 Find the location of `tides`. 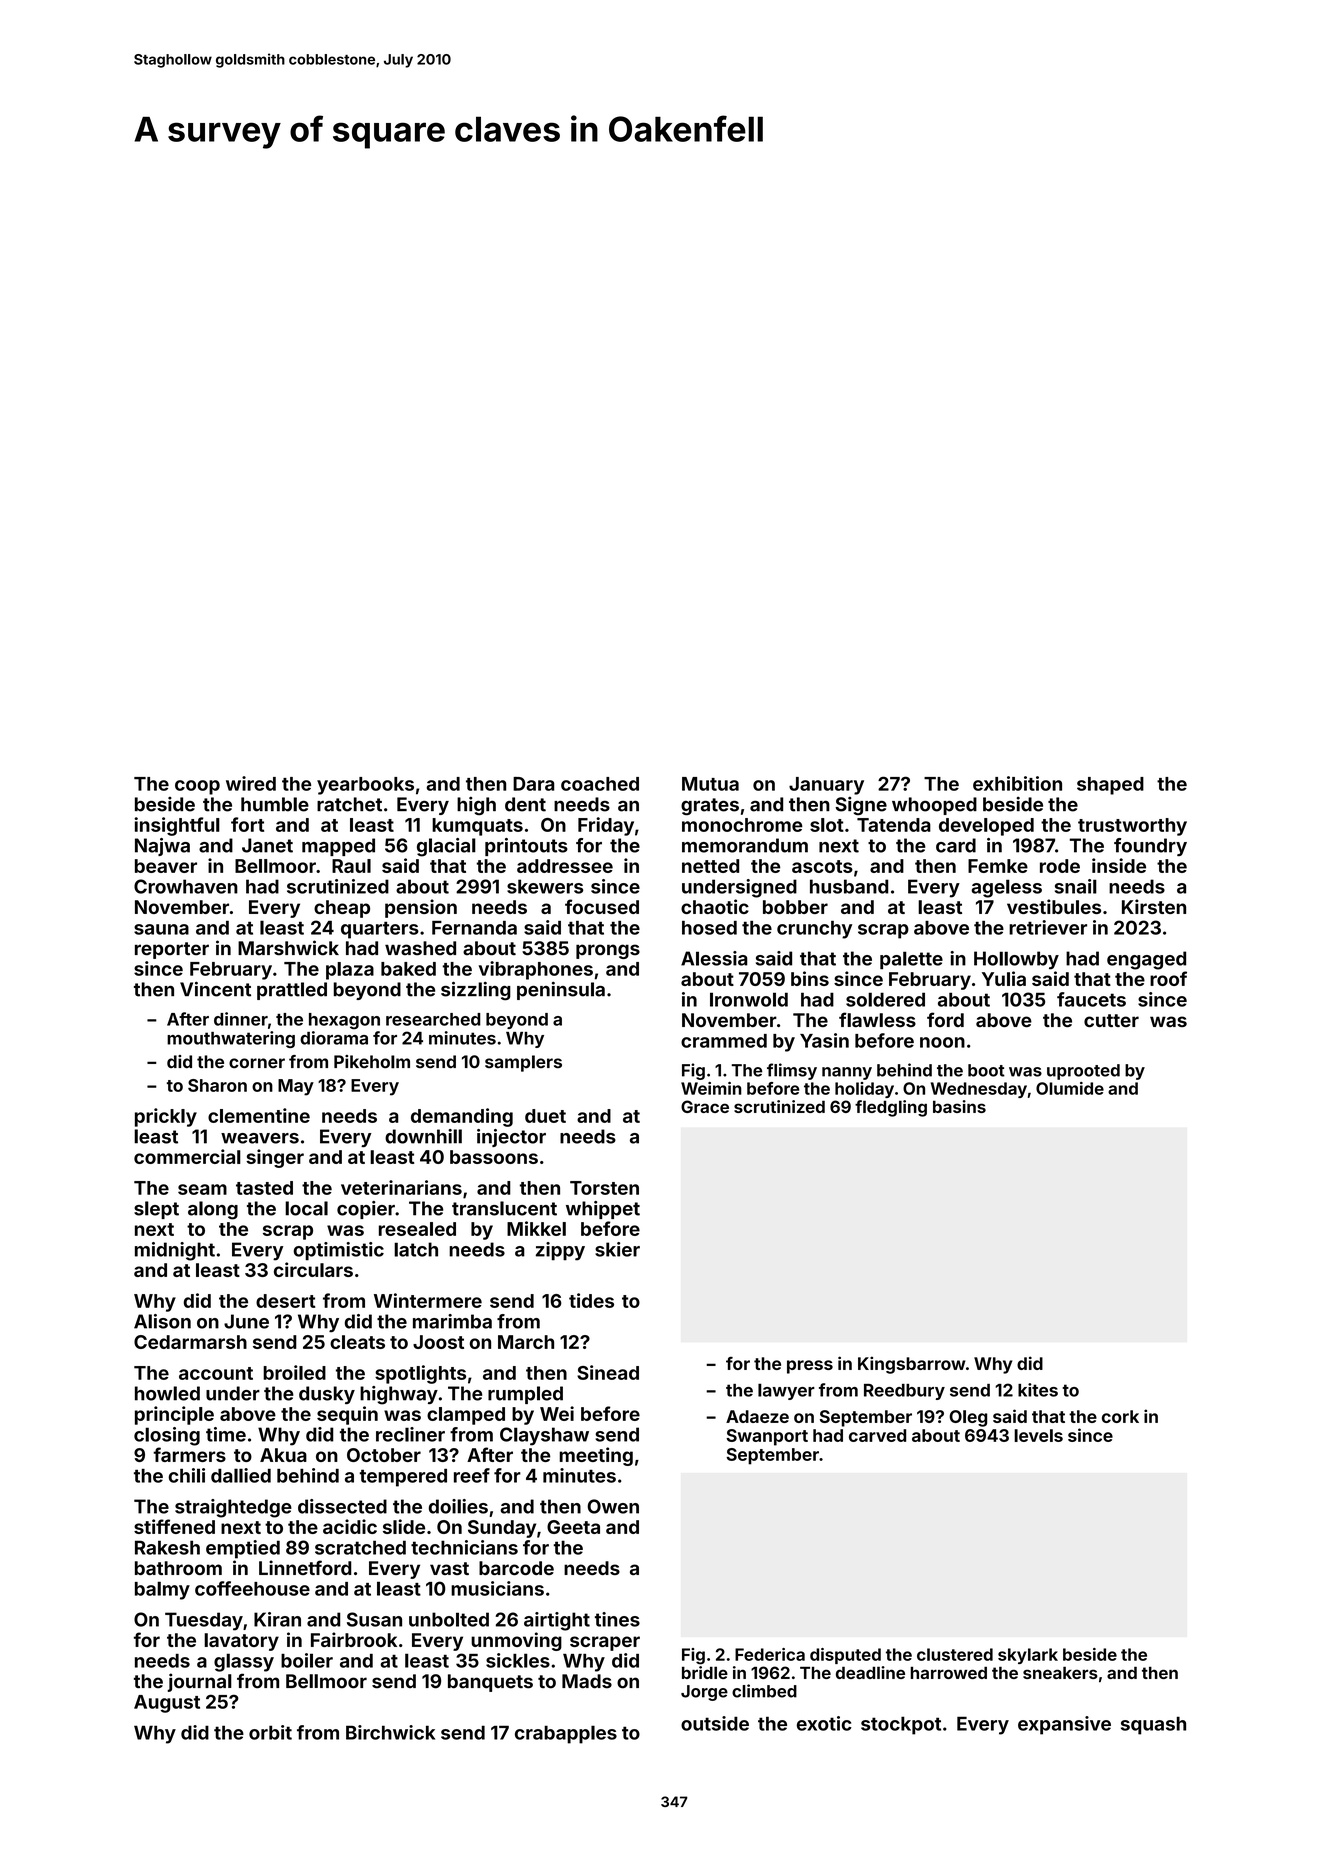

tides is located at coordinates (591, 1300).
